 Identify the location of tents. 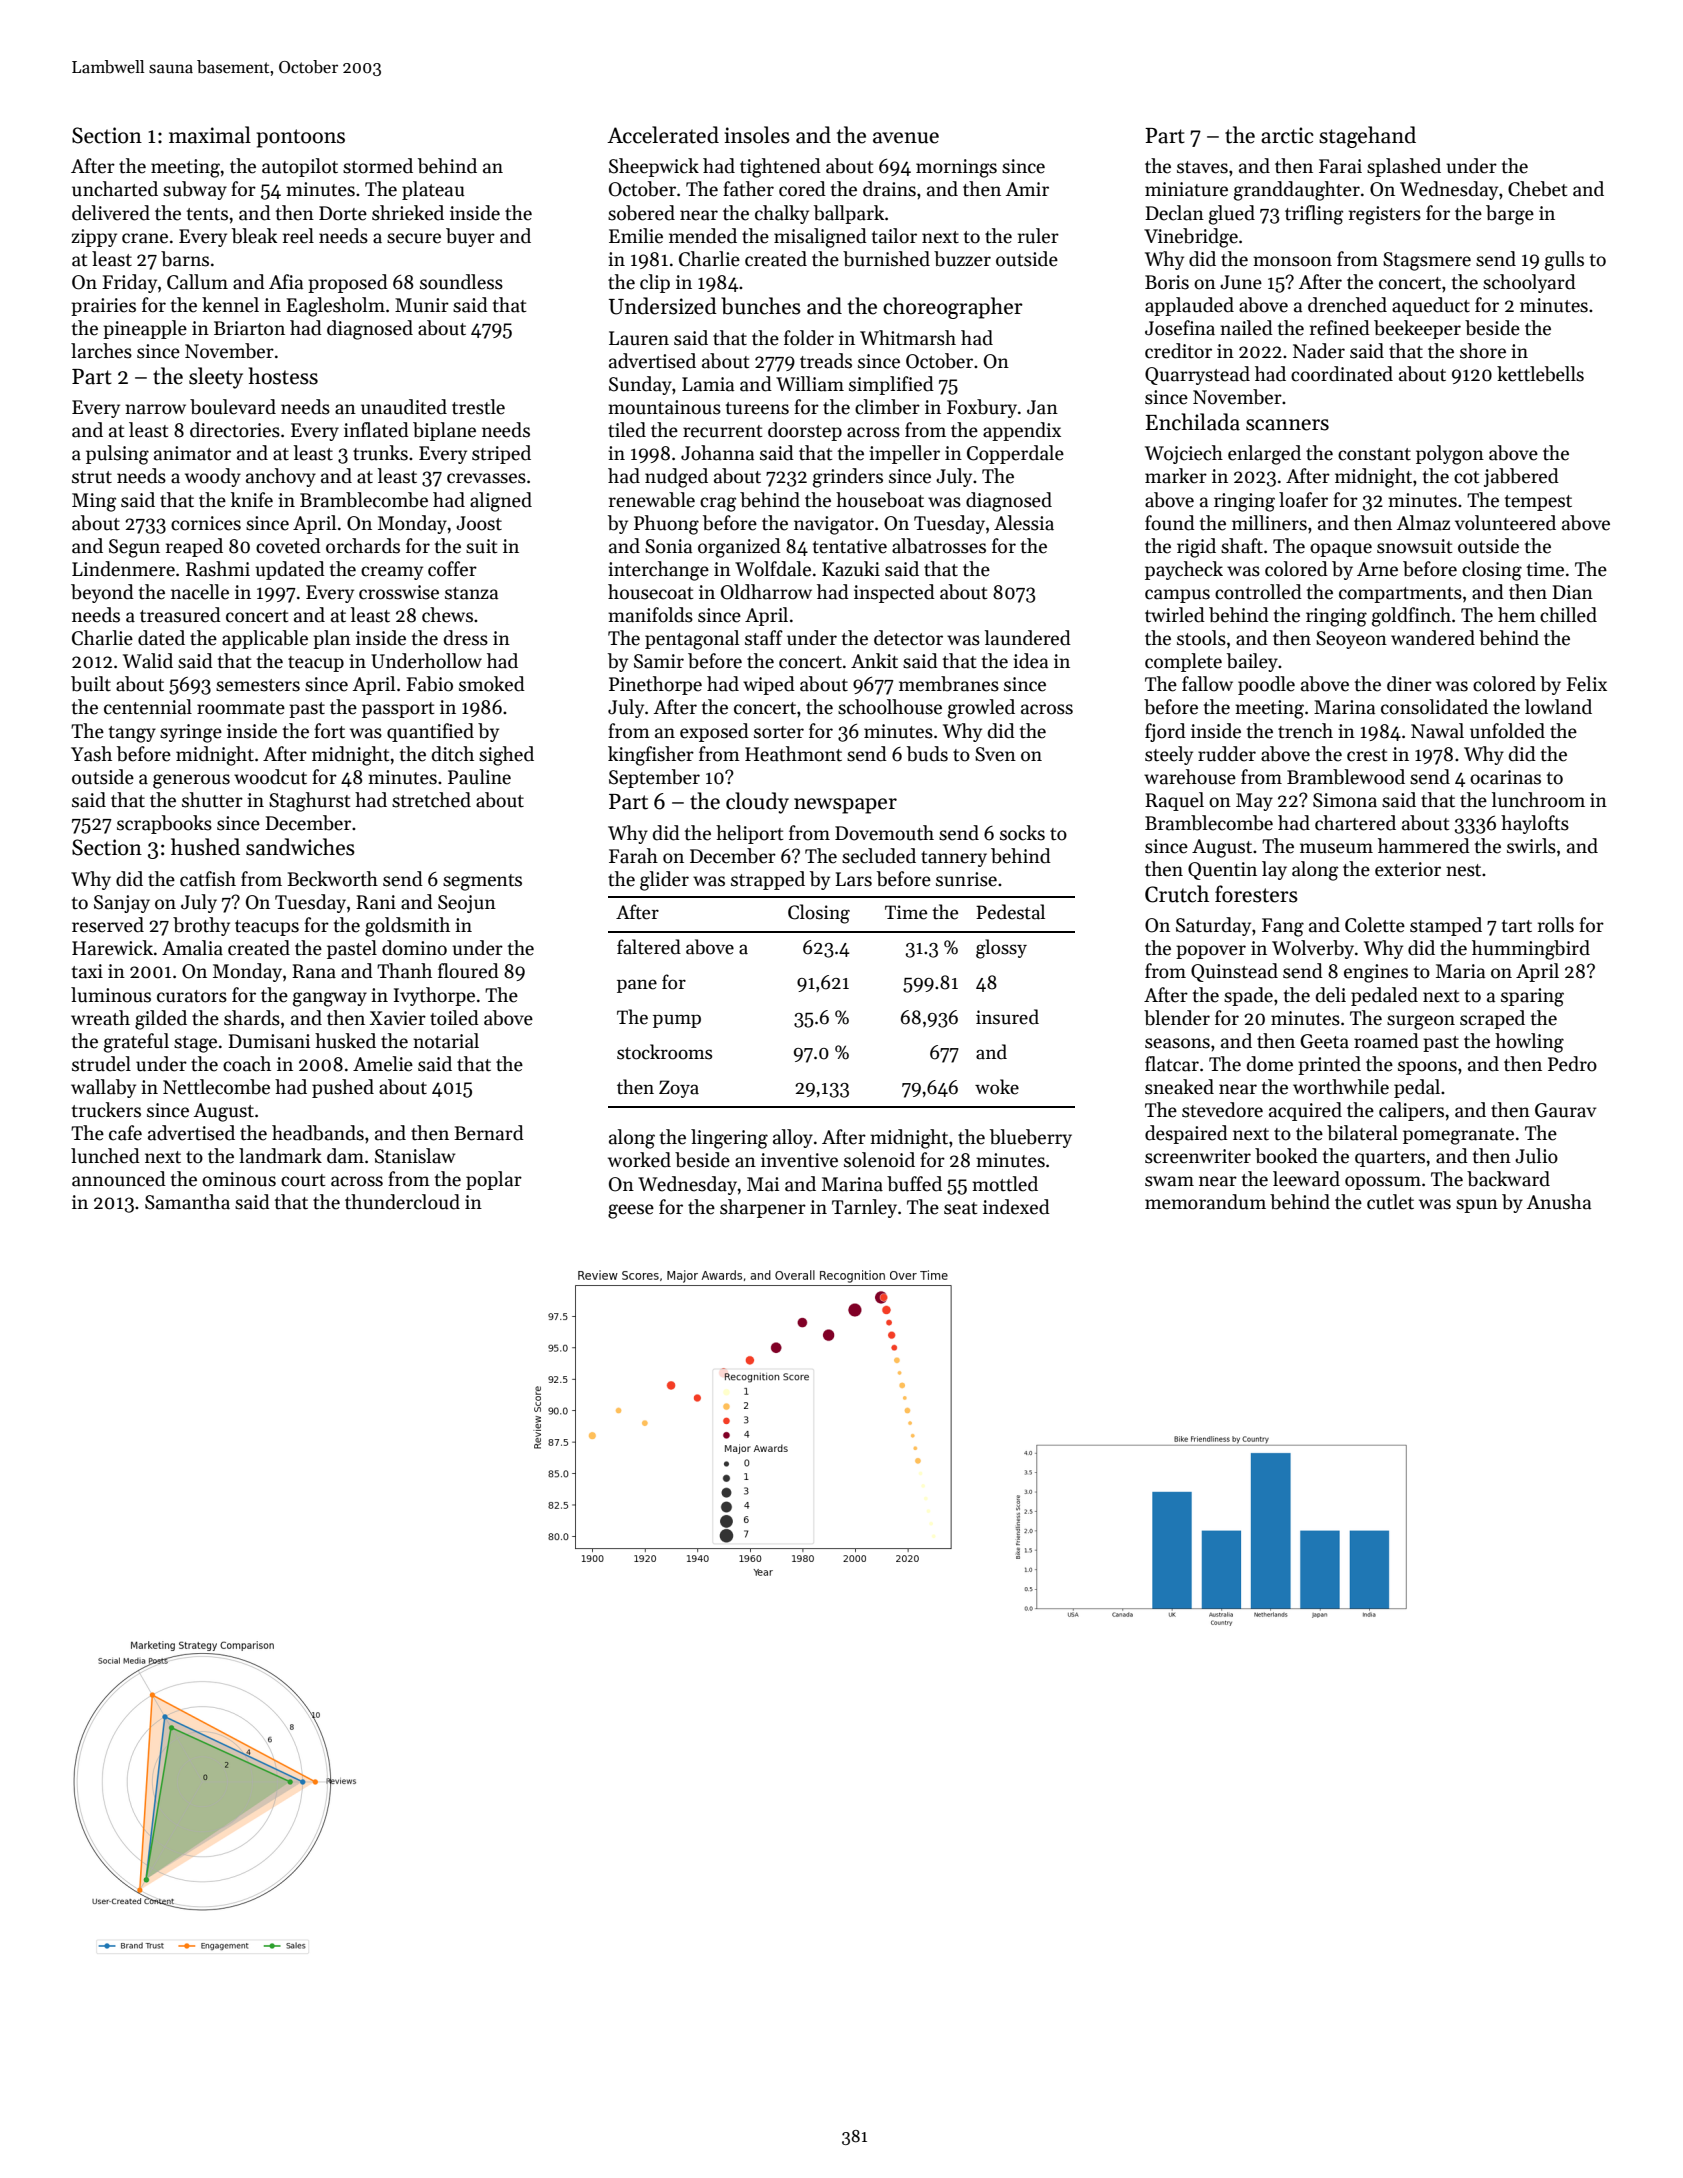
(207, 214).
